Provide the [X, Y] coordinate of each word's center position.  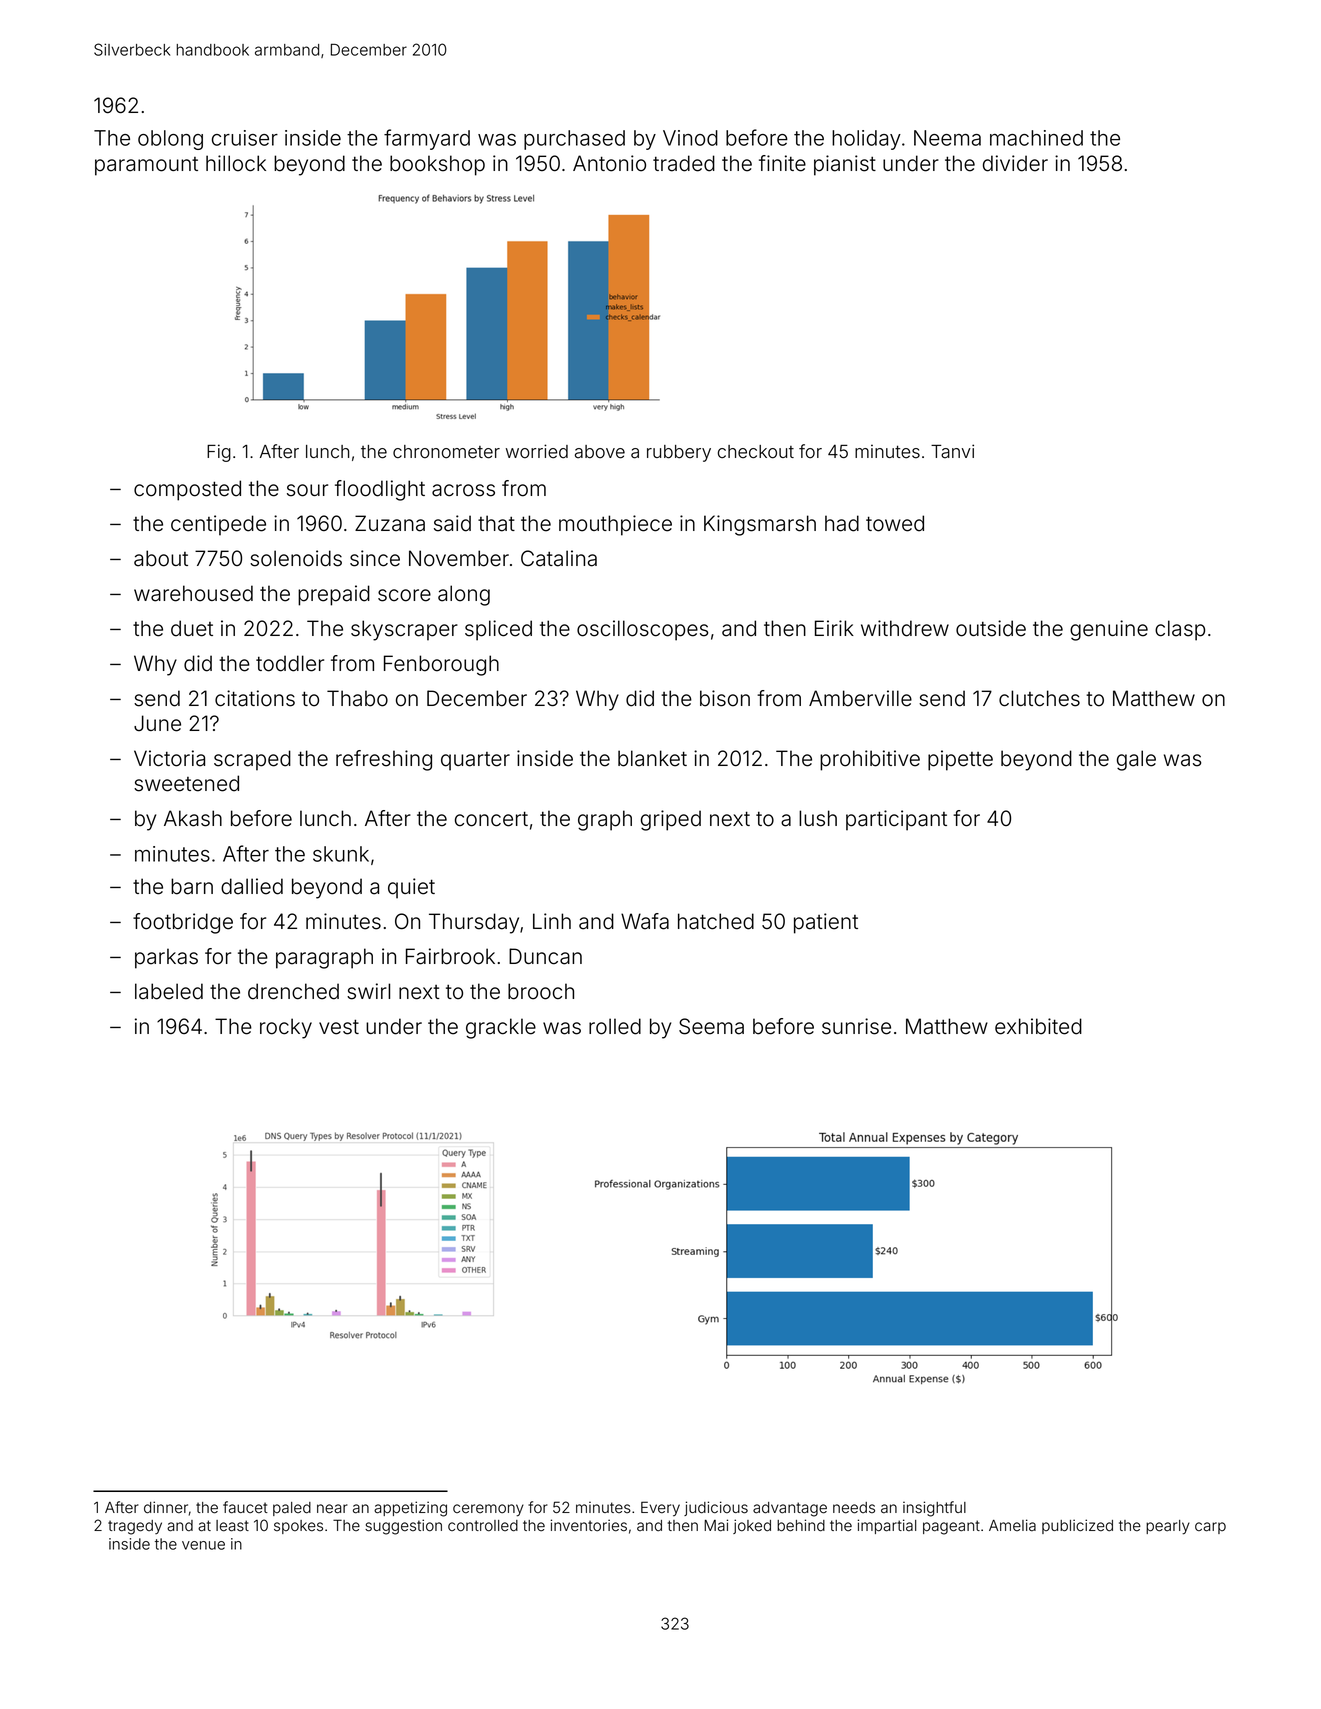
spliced [498, 630]
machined [1036, 138]
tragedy [135, 1527]
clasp [1180, 630]
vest [339, 1027]
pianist [845, 165]
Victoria [169, 758]
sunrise [856, 1026]
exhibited [1038, 1026]
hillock [236, 163]
